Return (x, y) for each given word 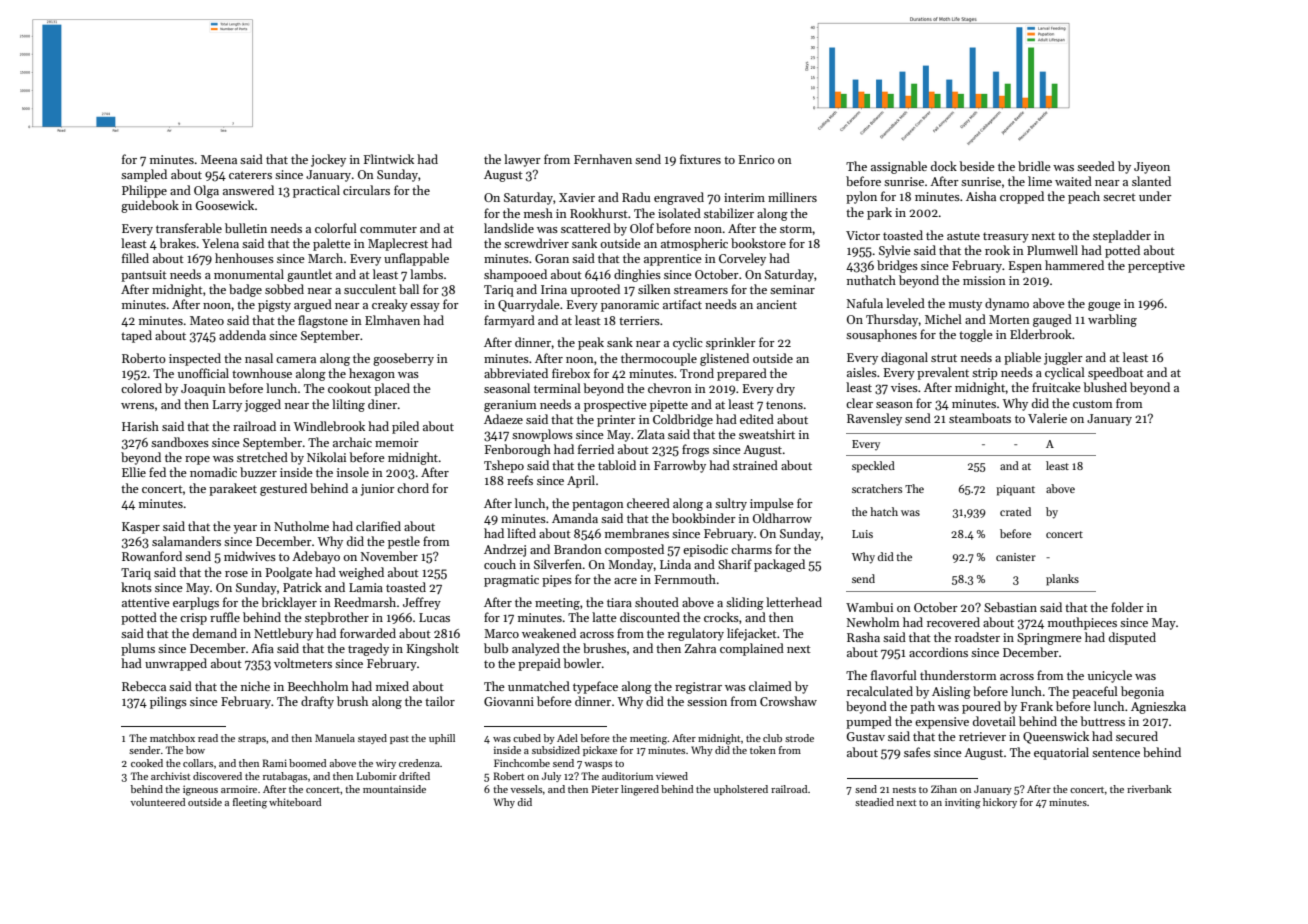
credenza (419, 763)
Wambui (869, 607)
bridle (1034, 166)
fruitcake (1056, 387)
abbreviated (516, 373)
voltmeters (303, 663)
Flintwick (389, 159)
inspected (195, 359)
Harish (140, 426)
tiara (619, 602)
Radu (636, 197)
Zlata (651, 434)
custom (1093, 404)
